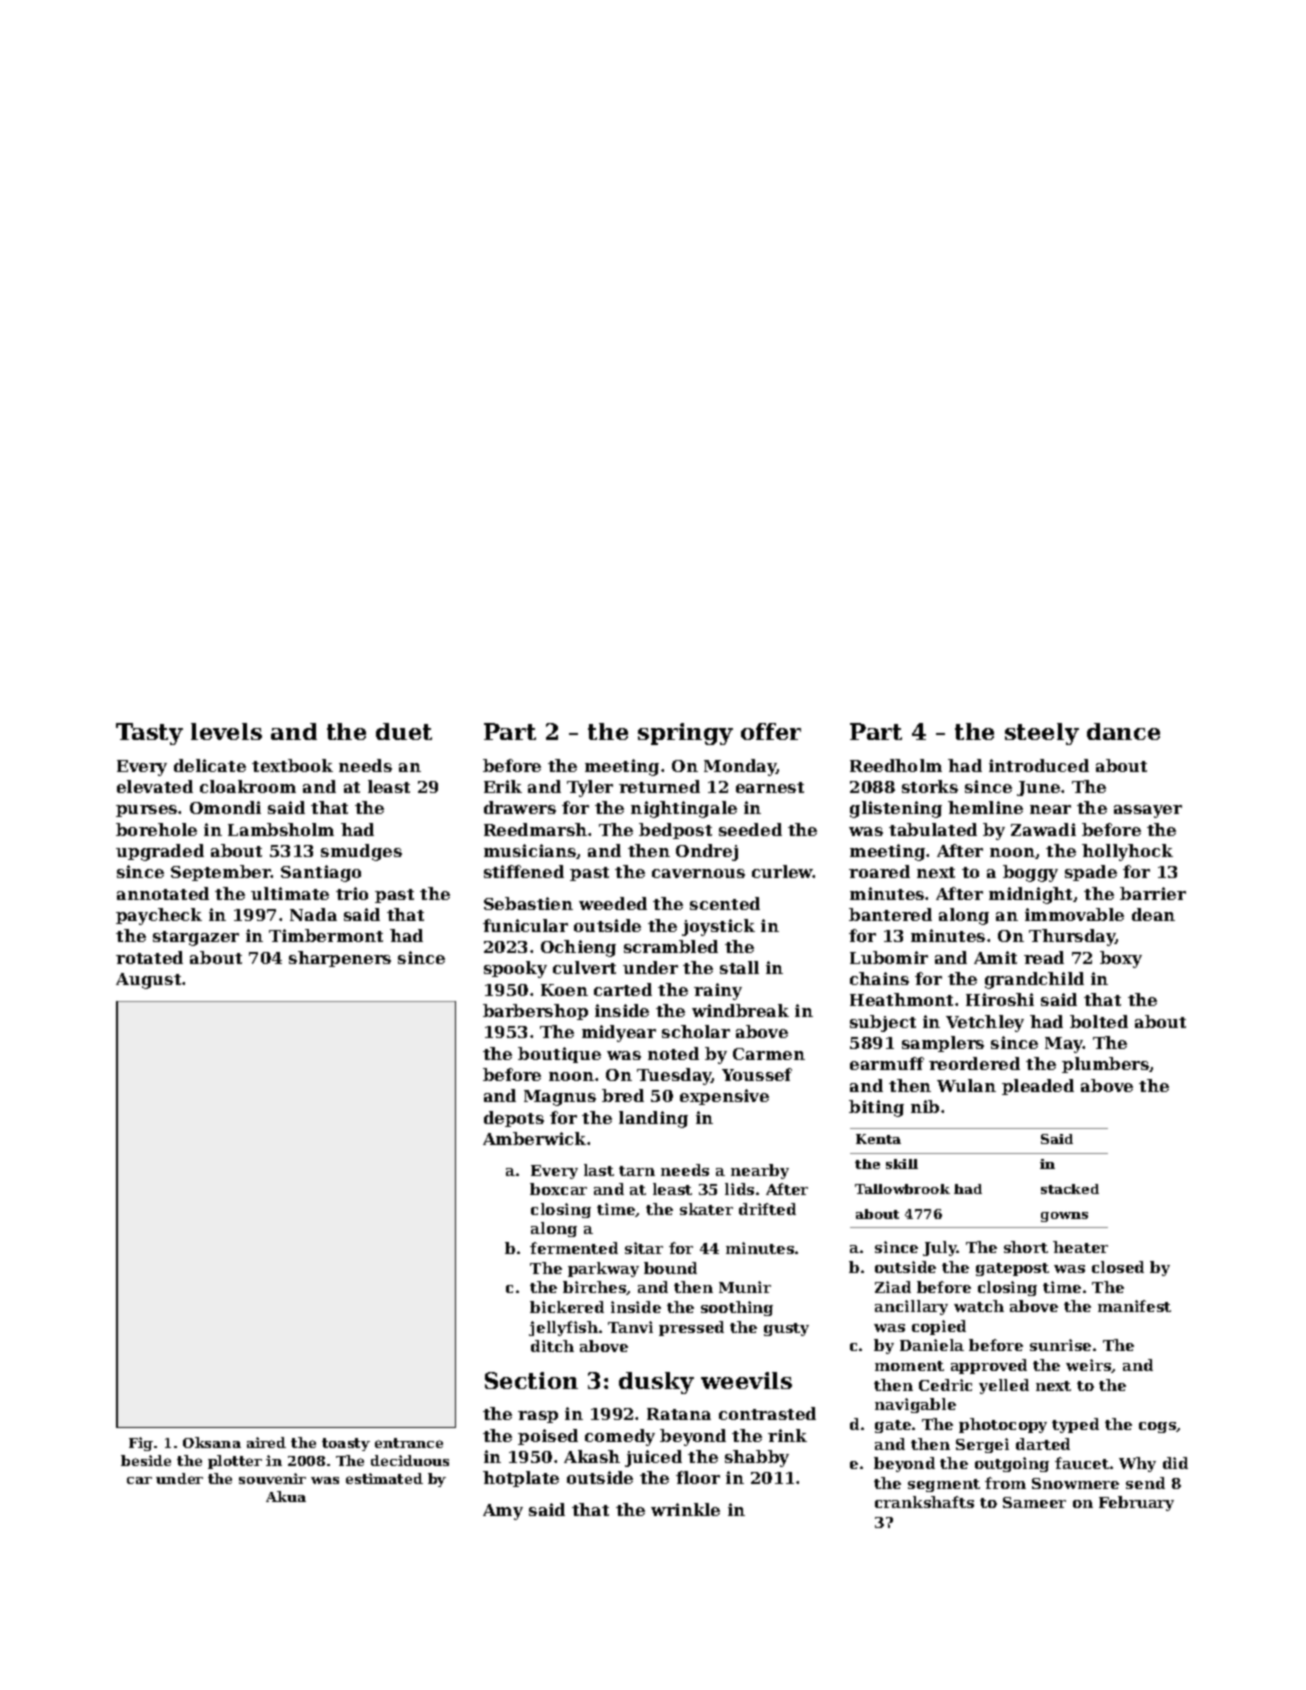 Image resolution: width=1306 pixels, height=1690 pixels. What do you see at coordinates (889, 957) in the screenshot?
I see `Lubomir` at bounding box center [889, 957].
